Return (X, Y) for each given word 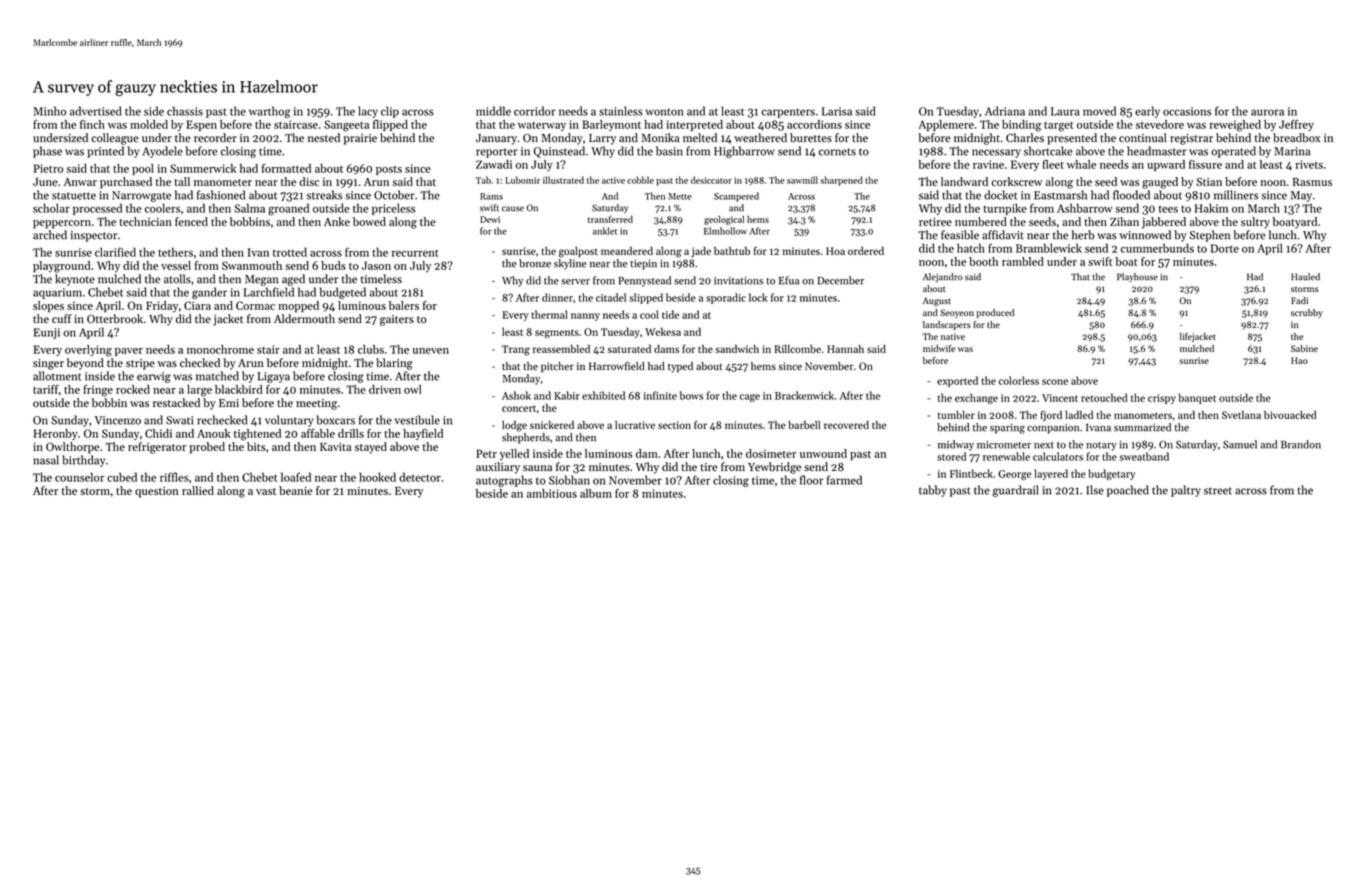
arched (50, 235)
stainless (621, 111)
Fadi (1299, 300)
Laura (1065, 111)
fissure (1205, 164)
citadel (611, 297)
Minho (49, 111)
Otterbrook (115, 318)
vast (266, 491)
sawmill (802, 180)
